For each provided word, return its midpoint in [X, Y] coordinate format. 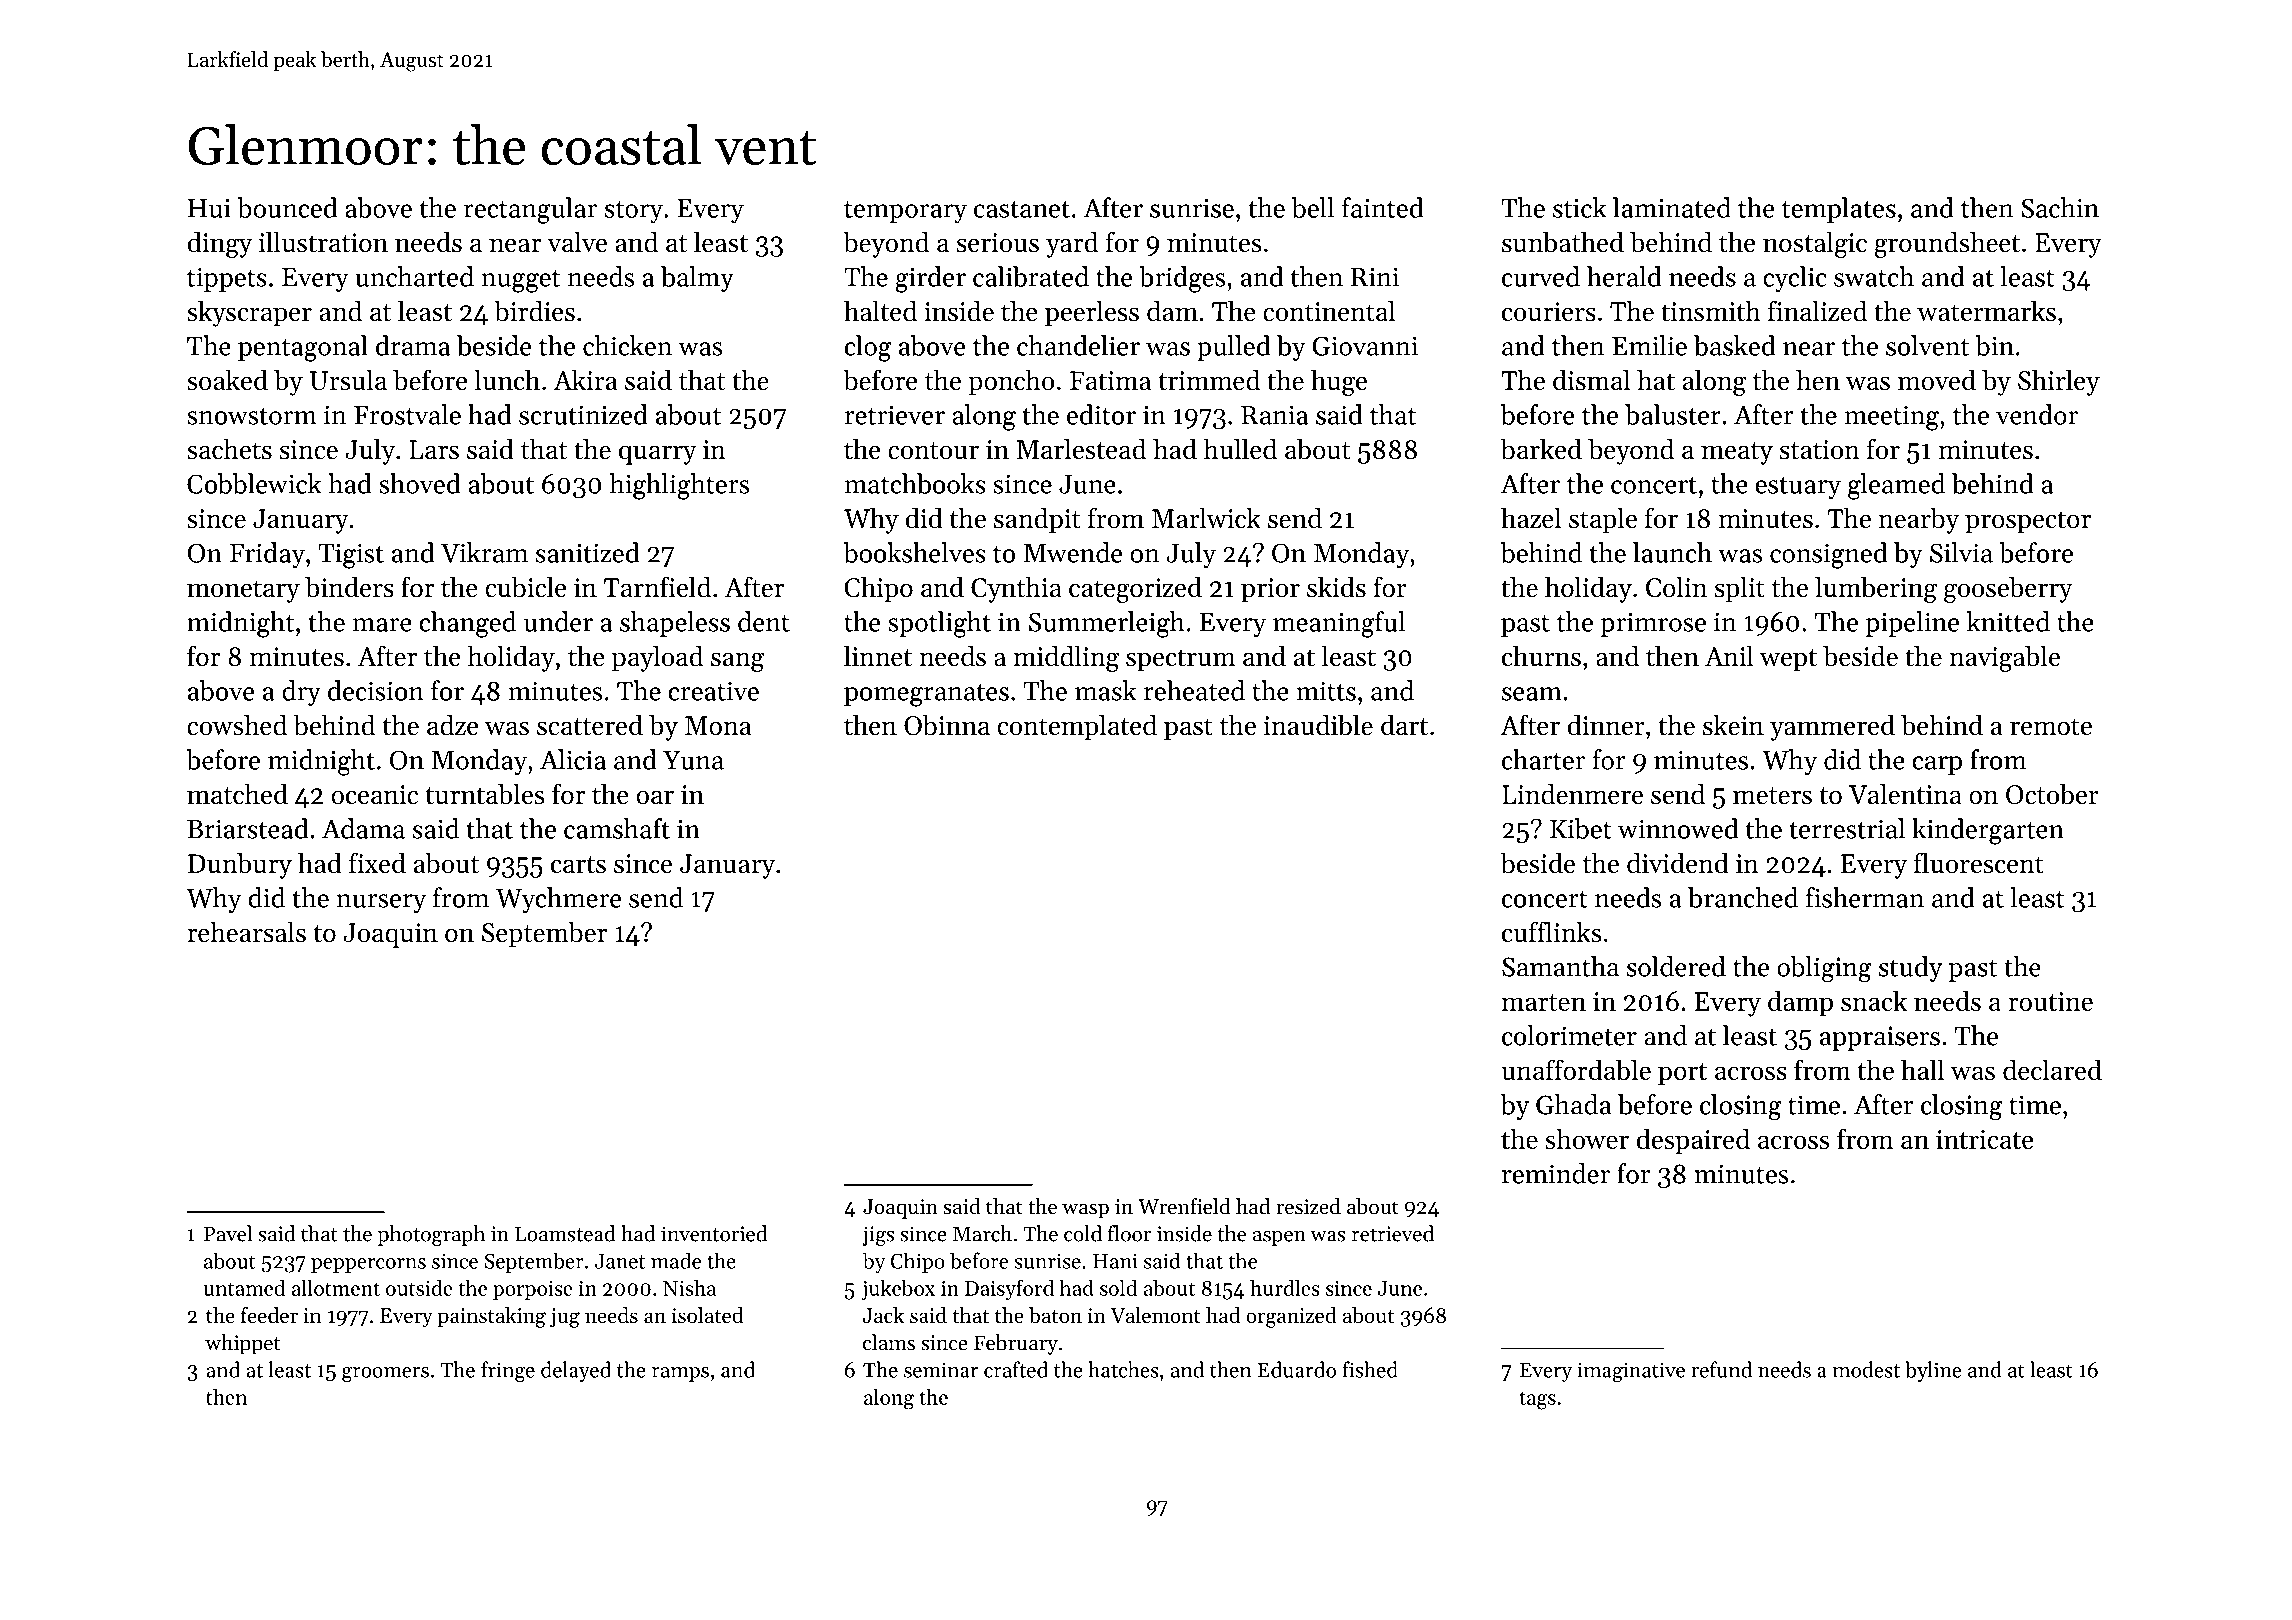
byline [1933, 1371]
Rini [1375, 277]
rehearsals [246, 931]
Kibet [1581, 828]
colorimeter [1569, 1035]
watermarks [1986, 310]
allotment [336, 1287]
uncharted [414, 276]
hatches [1123, 1369]
